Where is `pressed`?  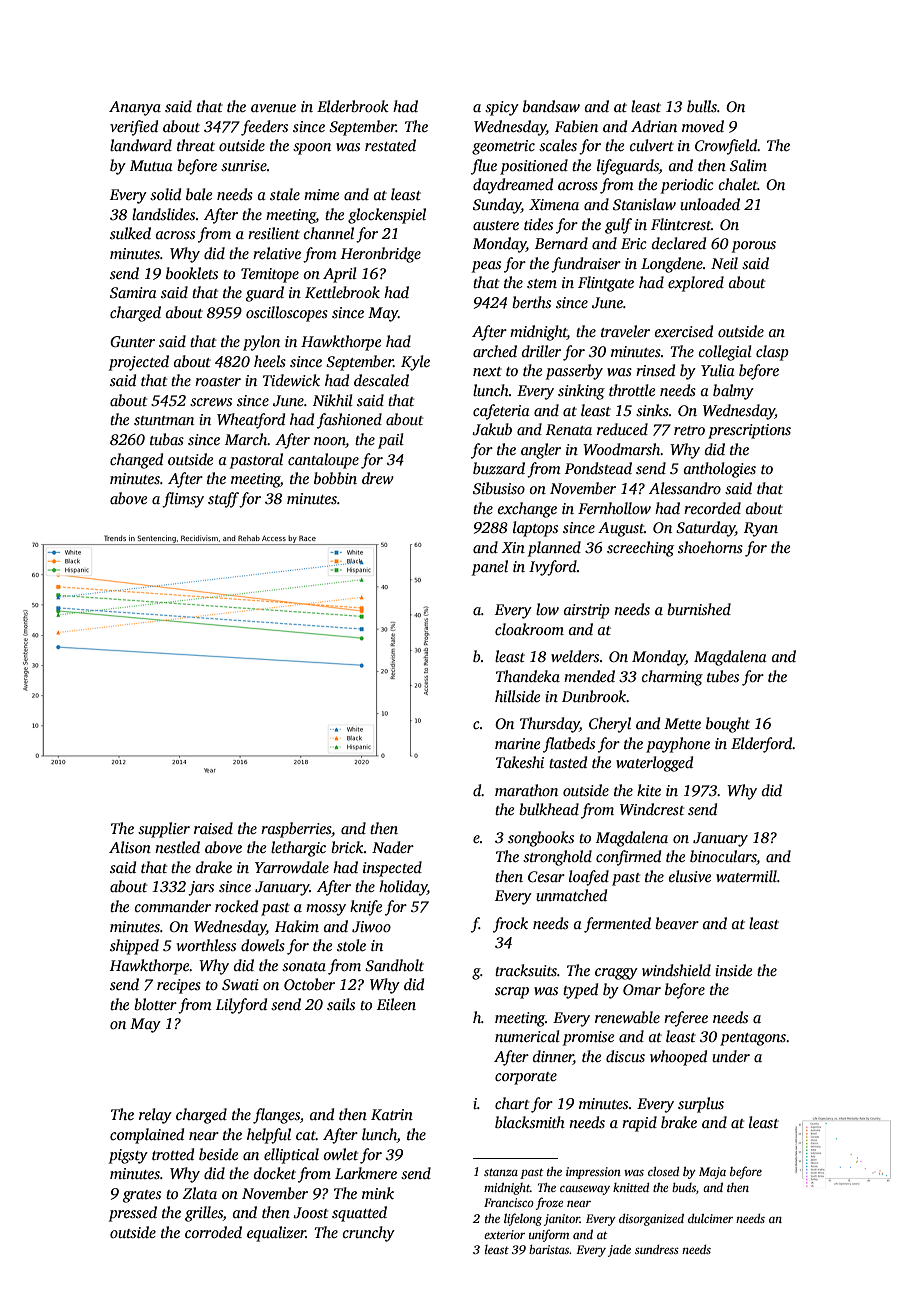 pressed is located at coordinates (133, 1214).
